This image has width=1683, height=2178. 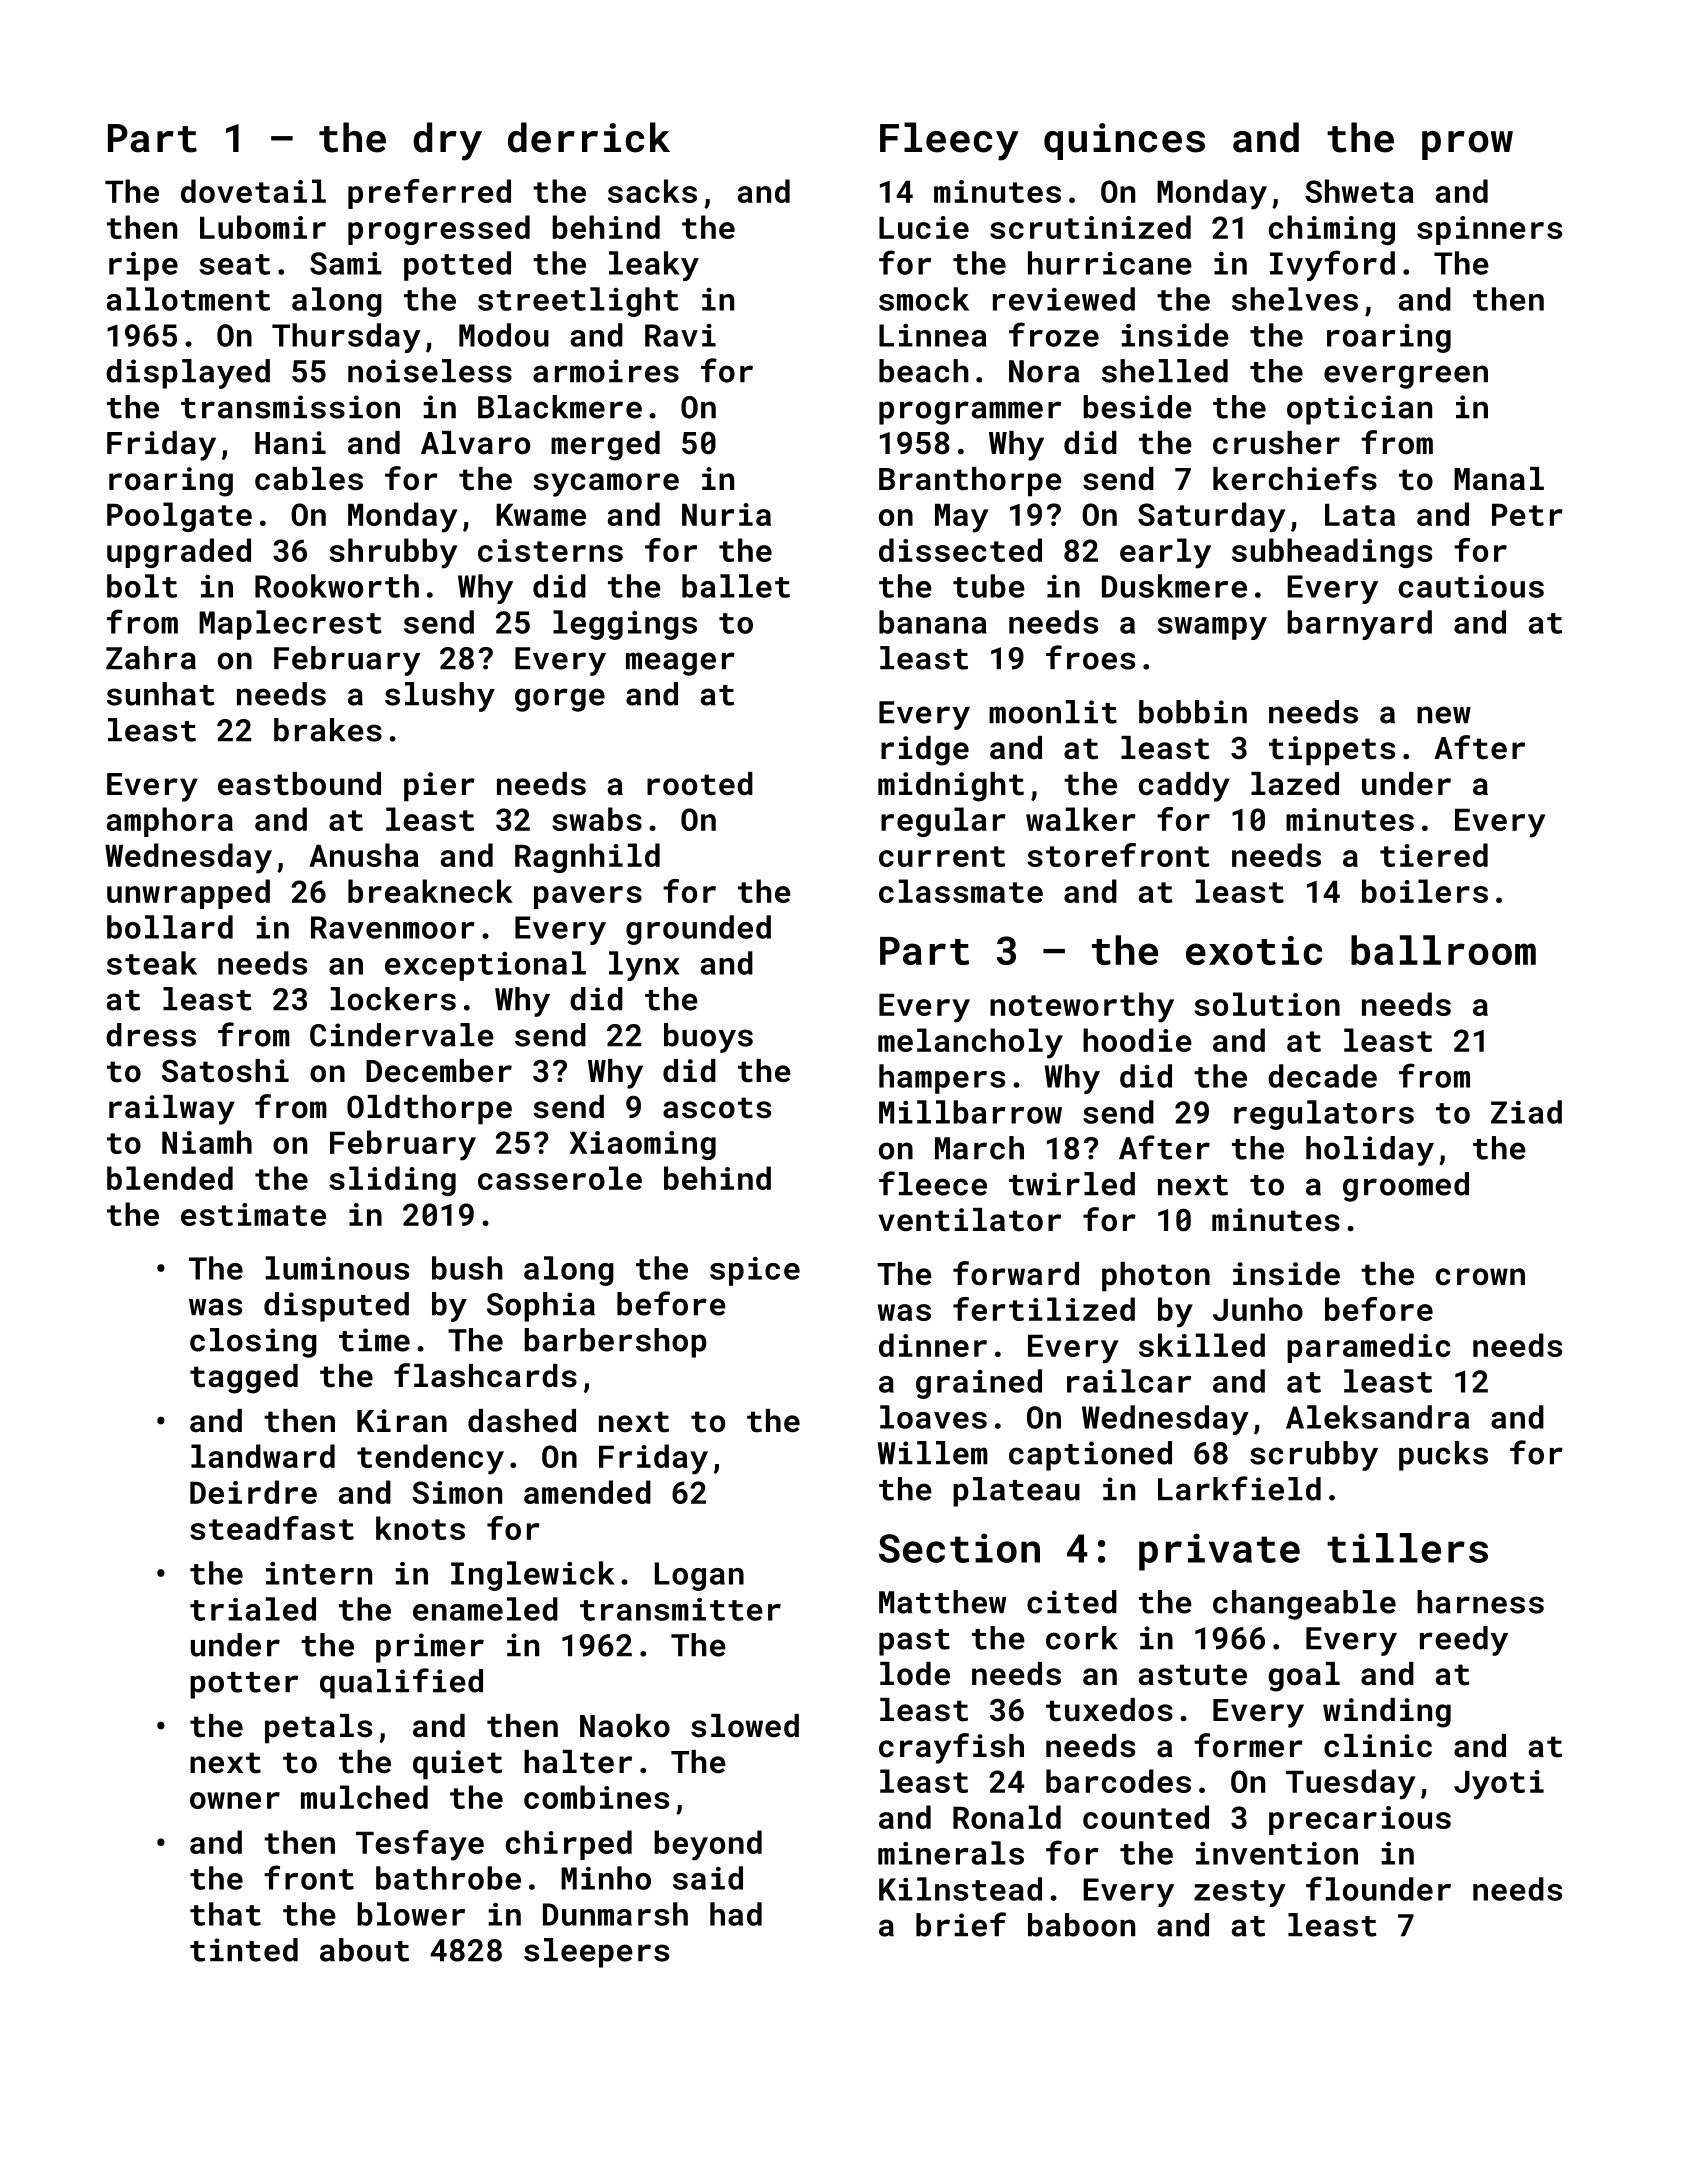 What do you see at coordinates (188, 299) in the image?
I see `allotment` at bounding box center [188, 299].
